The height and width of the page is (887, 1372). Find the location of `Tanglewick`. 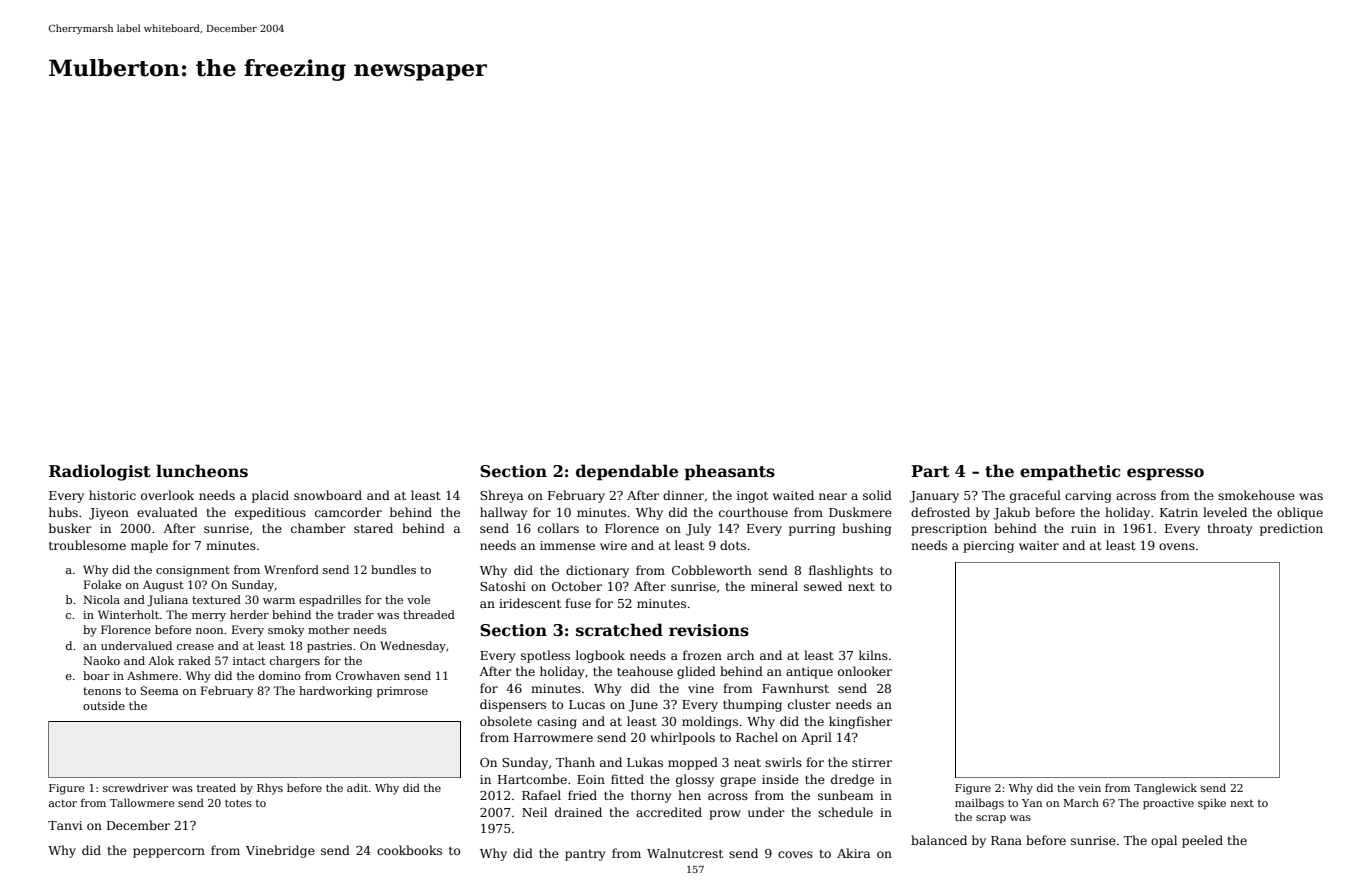

Tanglewick is located at coordinates (1165, 789).
